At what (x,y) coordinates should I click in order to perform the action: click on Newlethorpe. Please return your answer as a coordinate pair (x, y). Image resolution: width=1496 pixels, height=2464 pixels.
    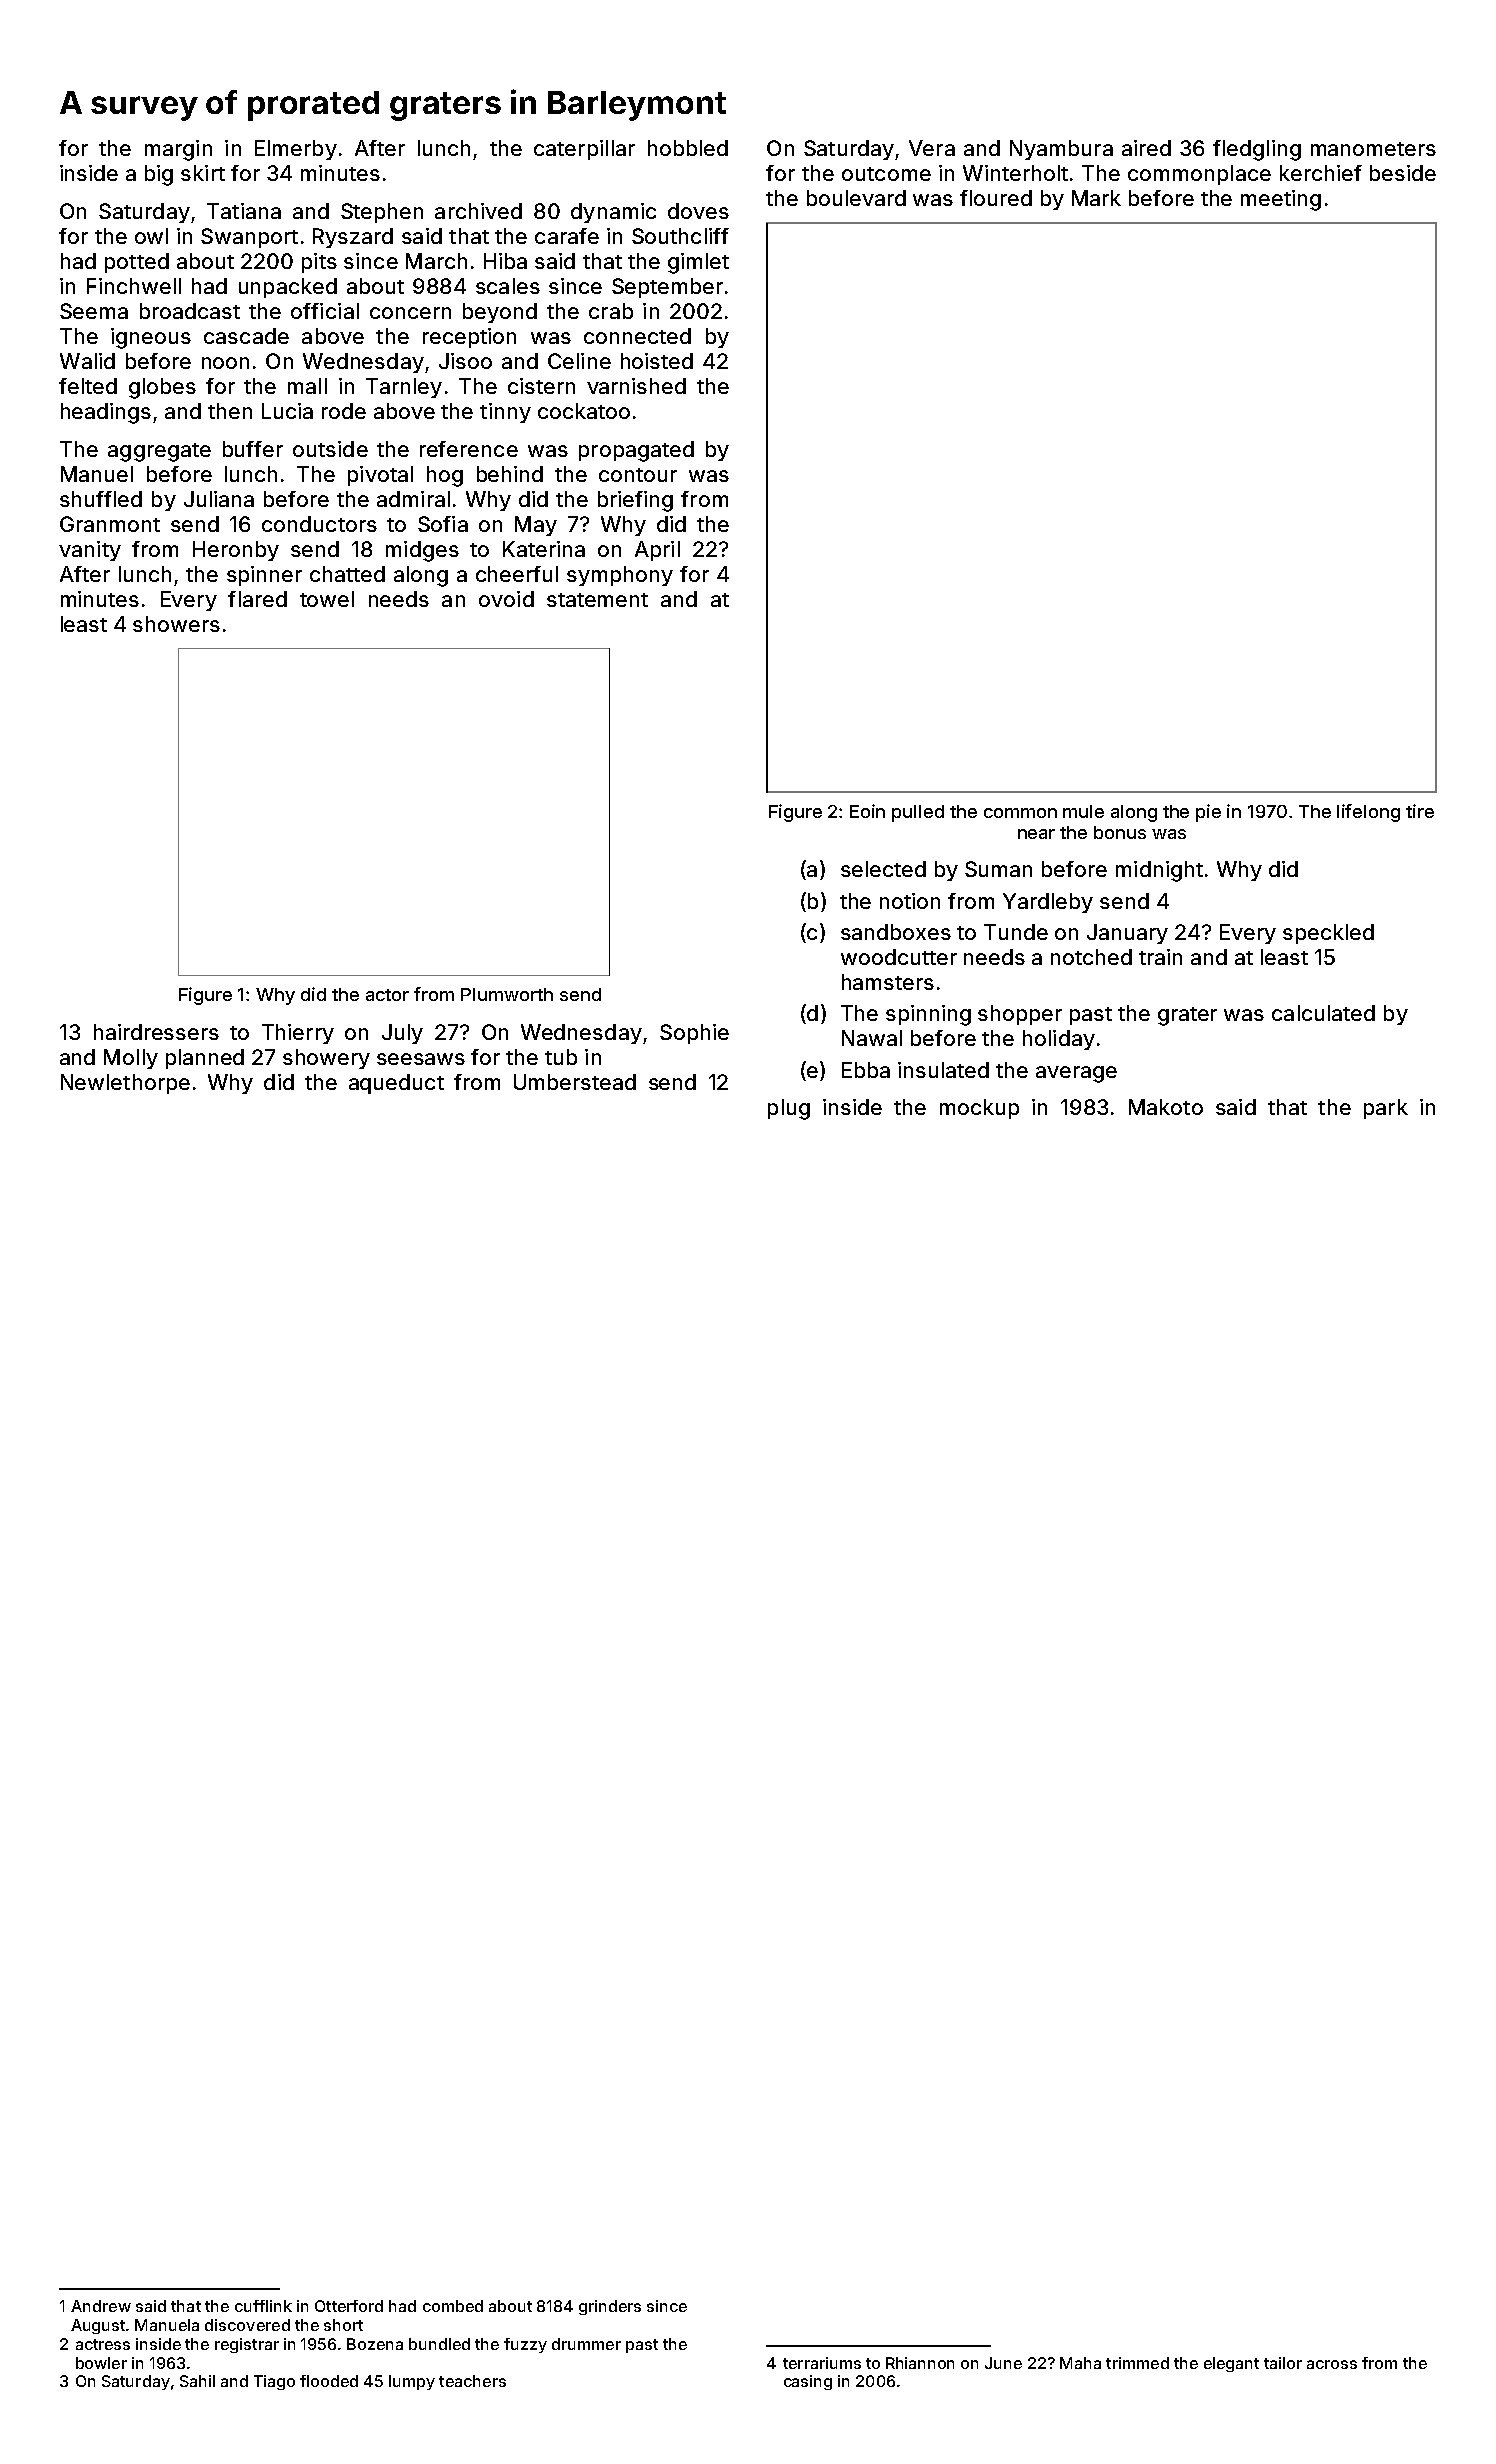
    Looking at the image, I should click on (125, 1084).
